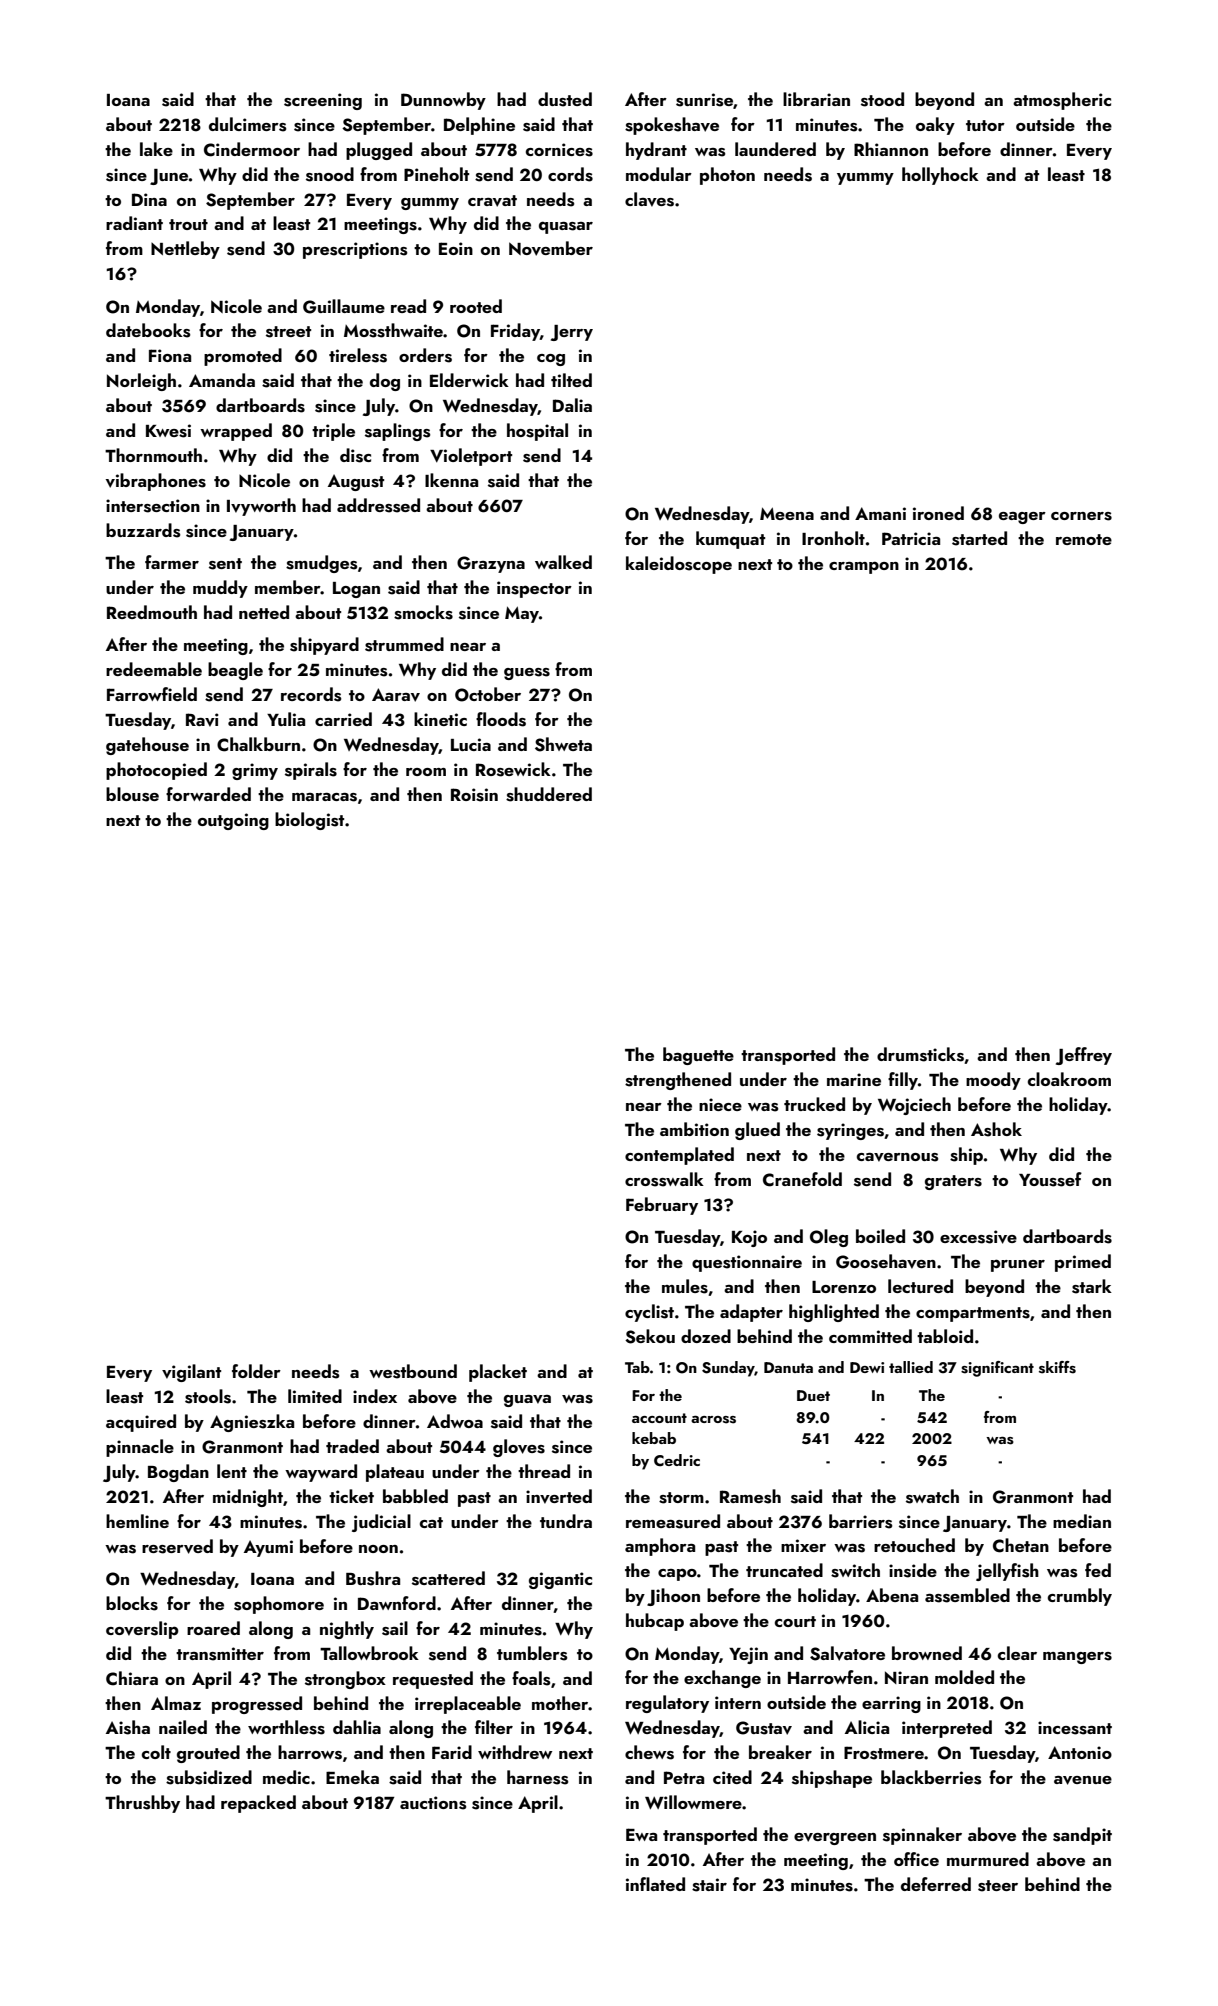  I want to click on Roisin, so click(474, 795).
